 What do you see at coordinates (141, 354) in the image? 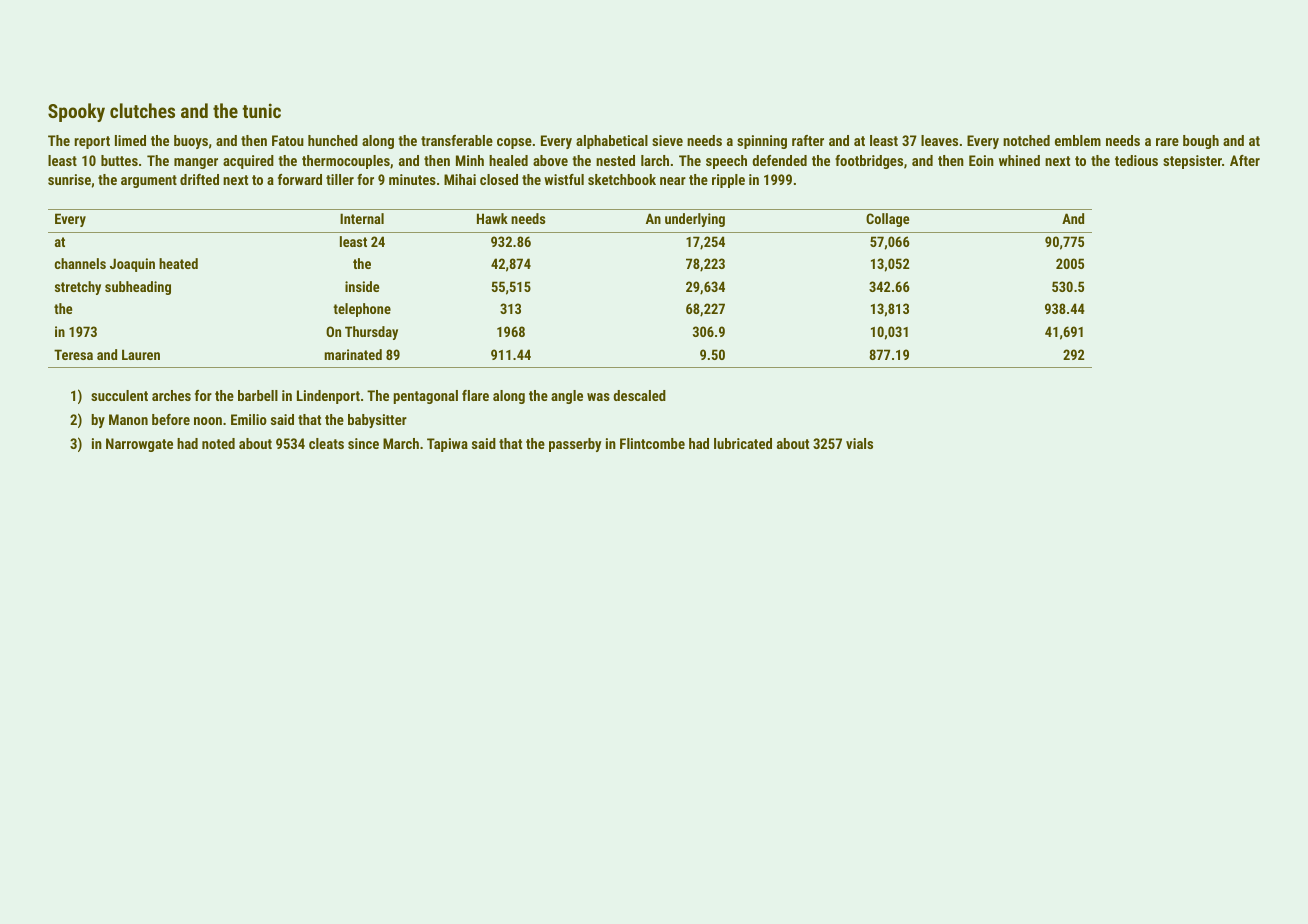
I see `Lauren` at bounding box center [141, 354].
